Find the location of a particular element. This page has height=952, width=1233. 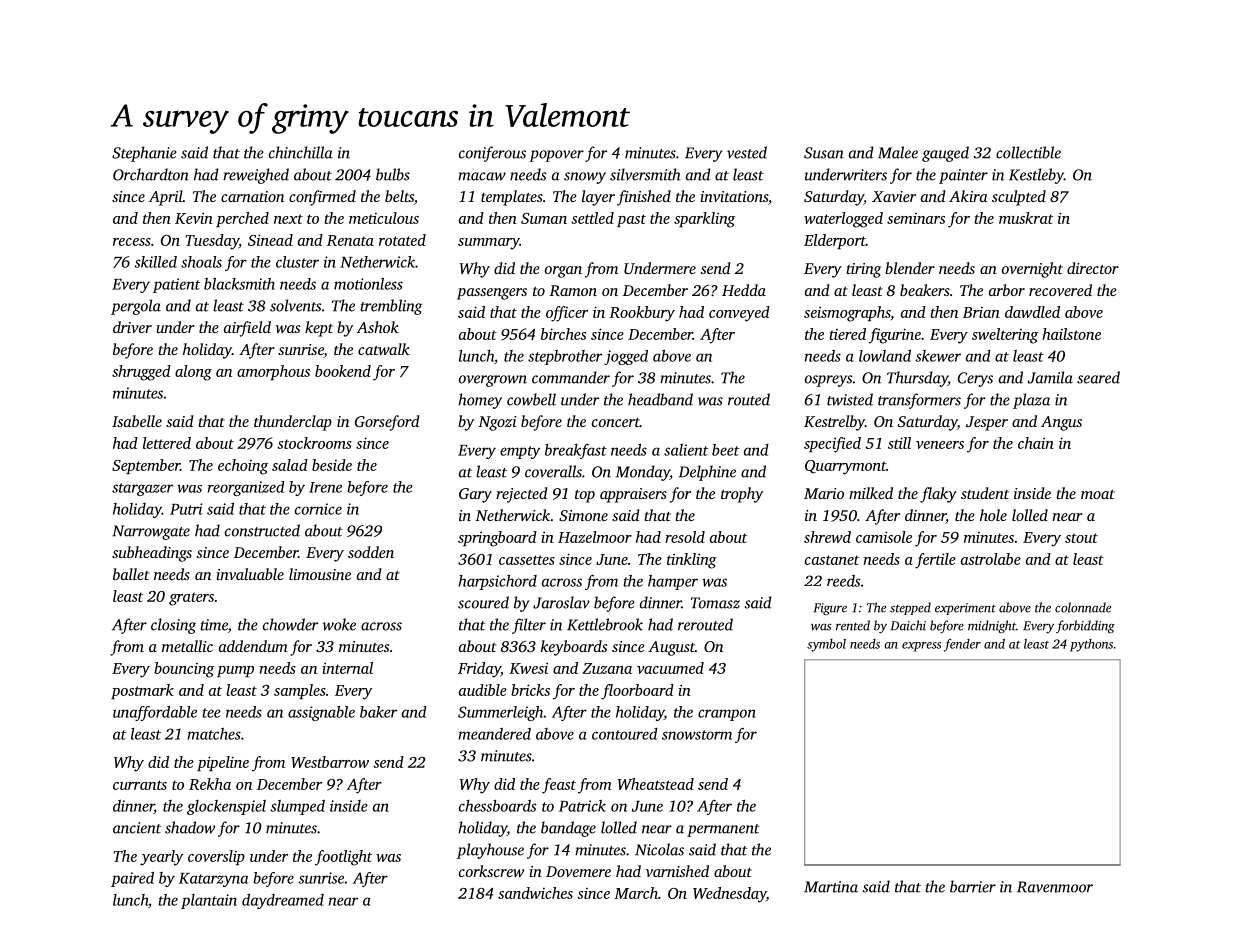

Angus is located at coordinates (1061, 423).
